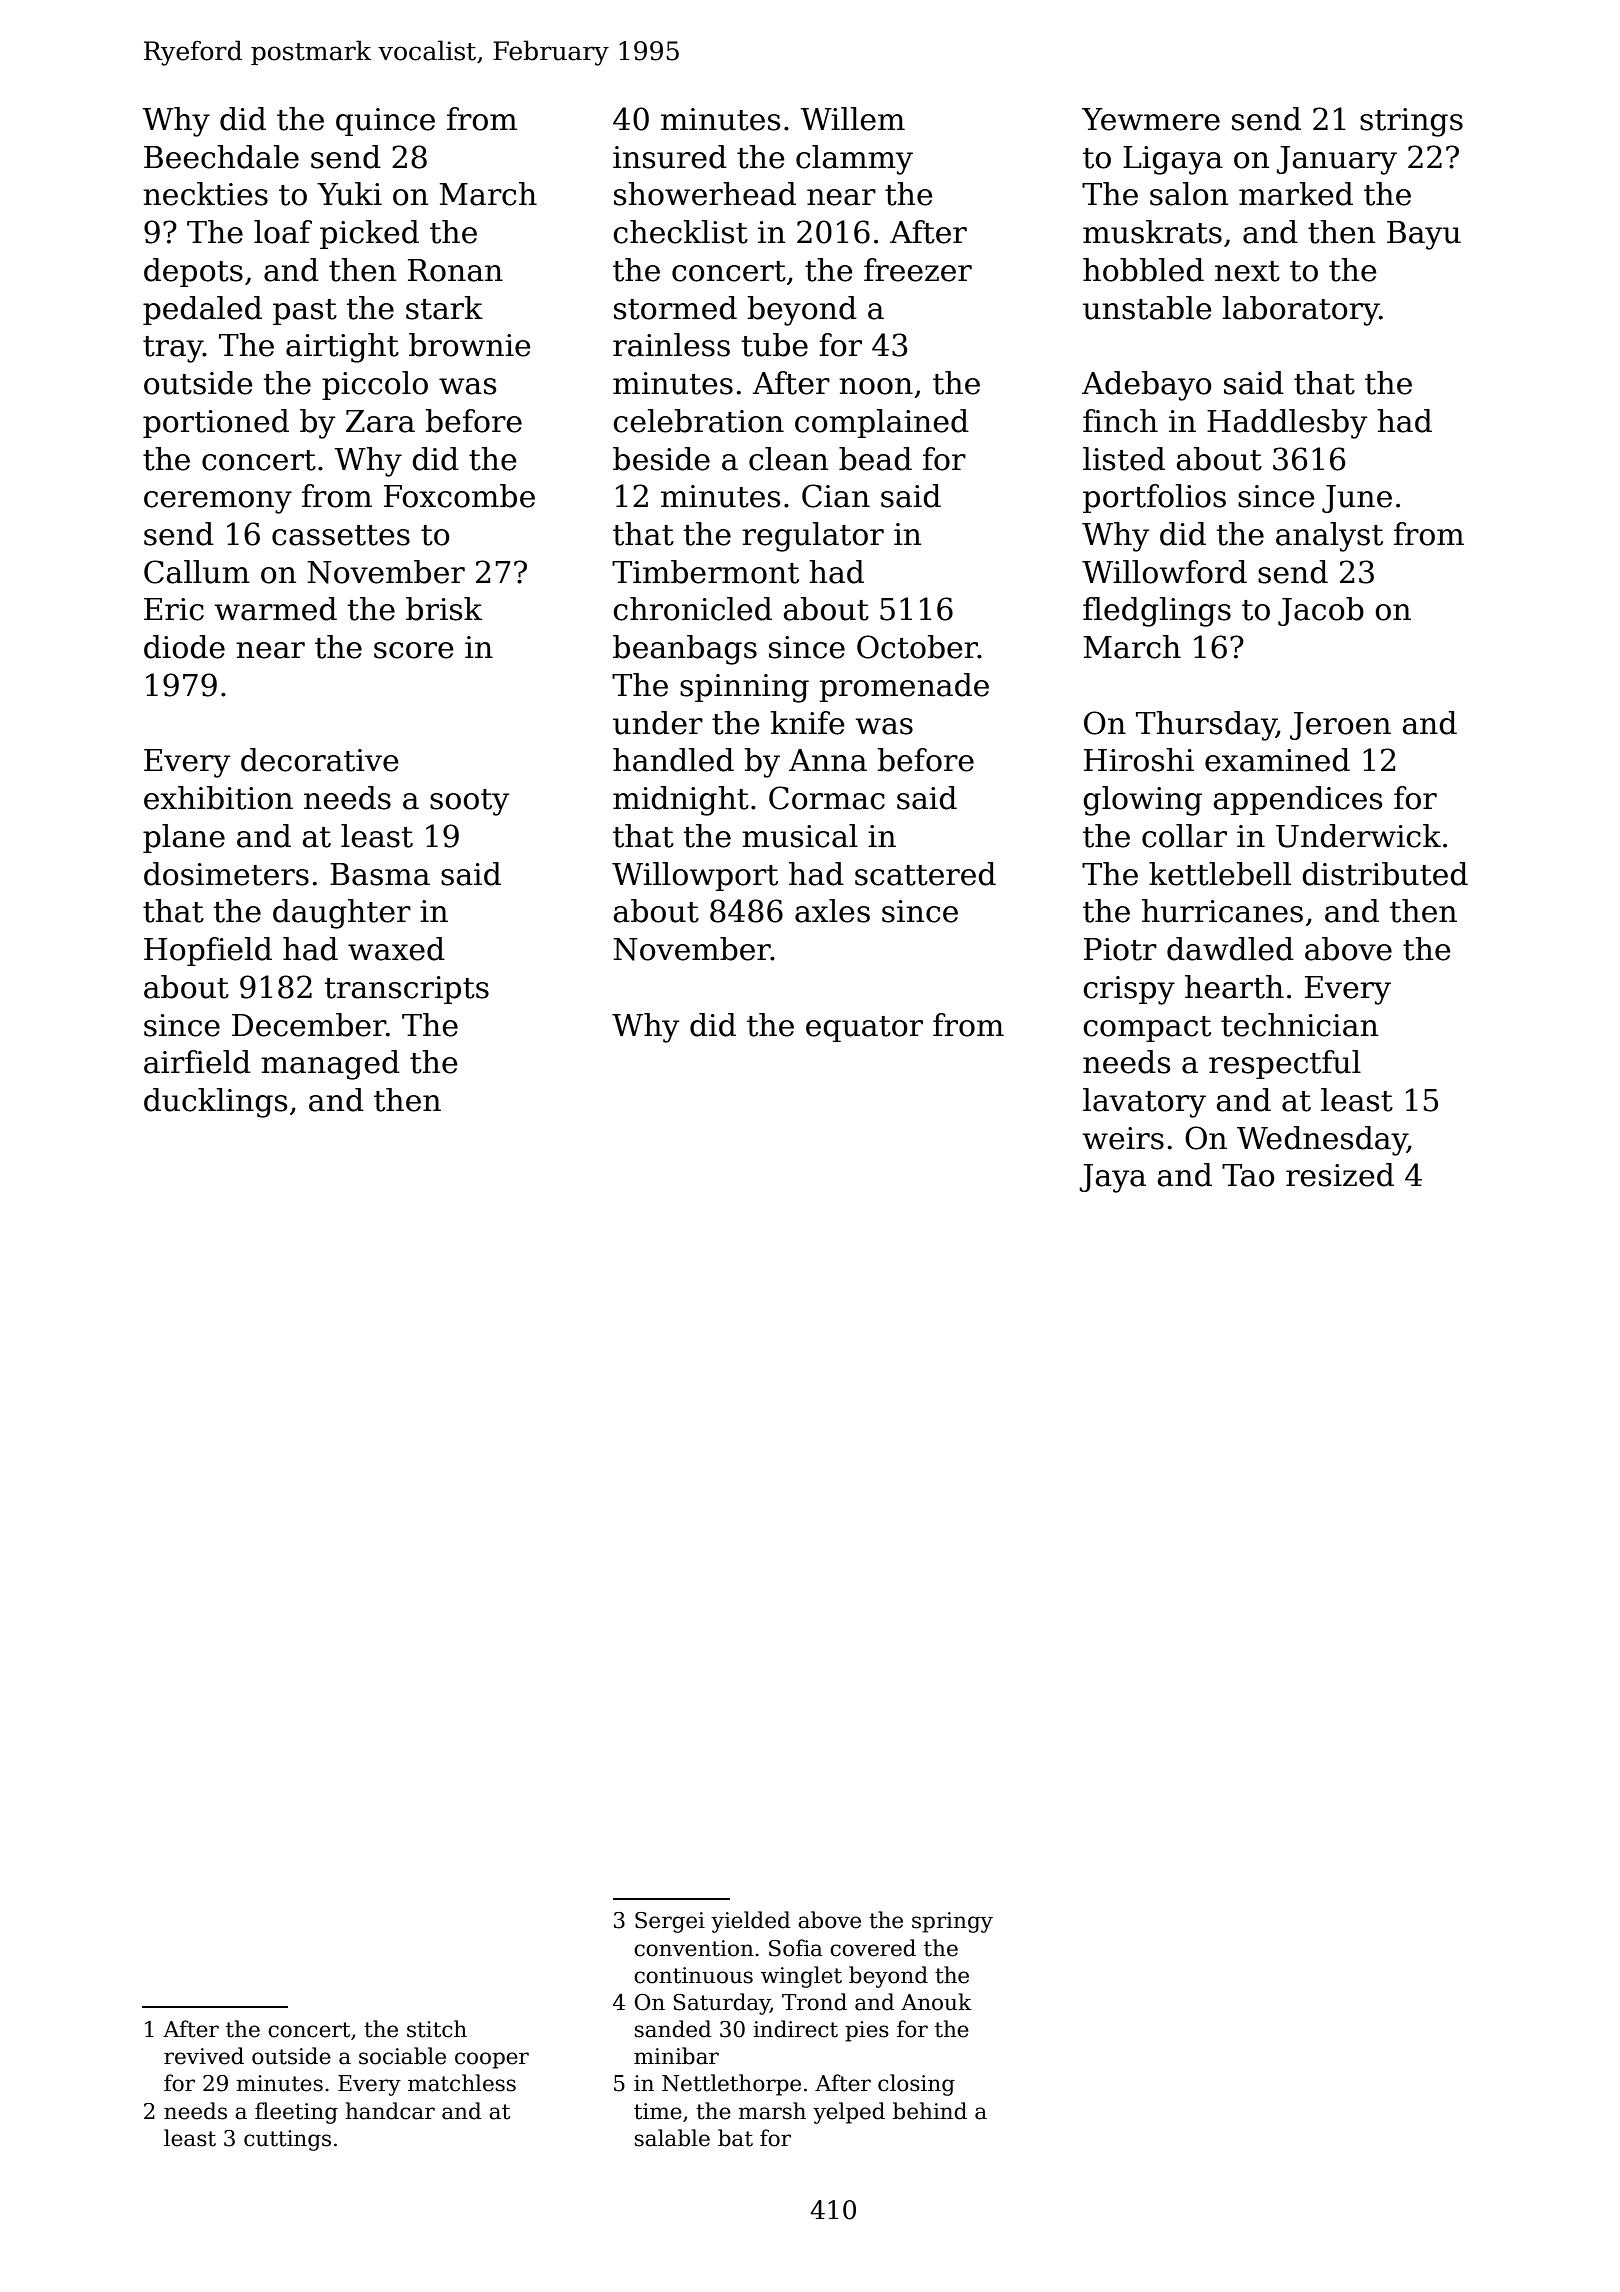 Image resolution: width=1620 pixels, height=2292 pixels. Describe the element at coordinates (751, 1922) in the screenshot. I see `yielded` at that location.
